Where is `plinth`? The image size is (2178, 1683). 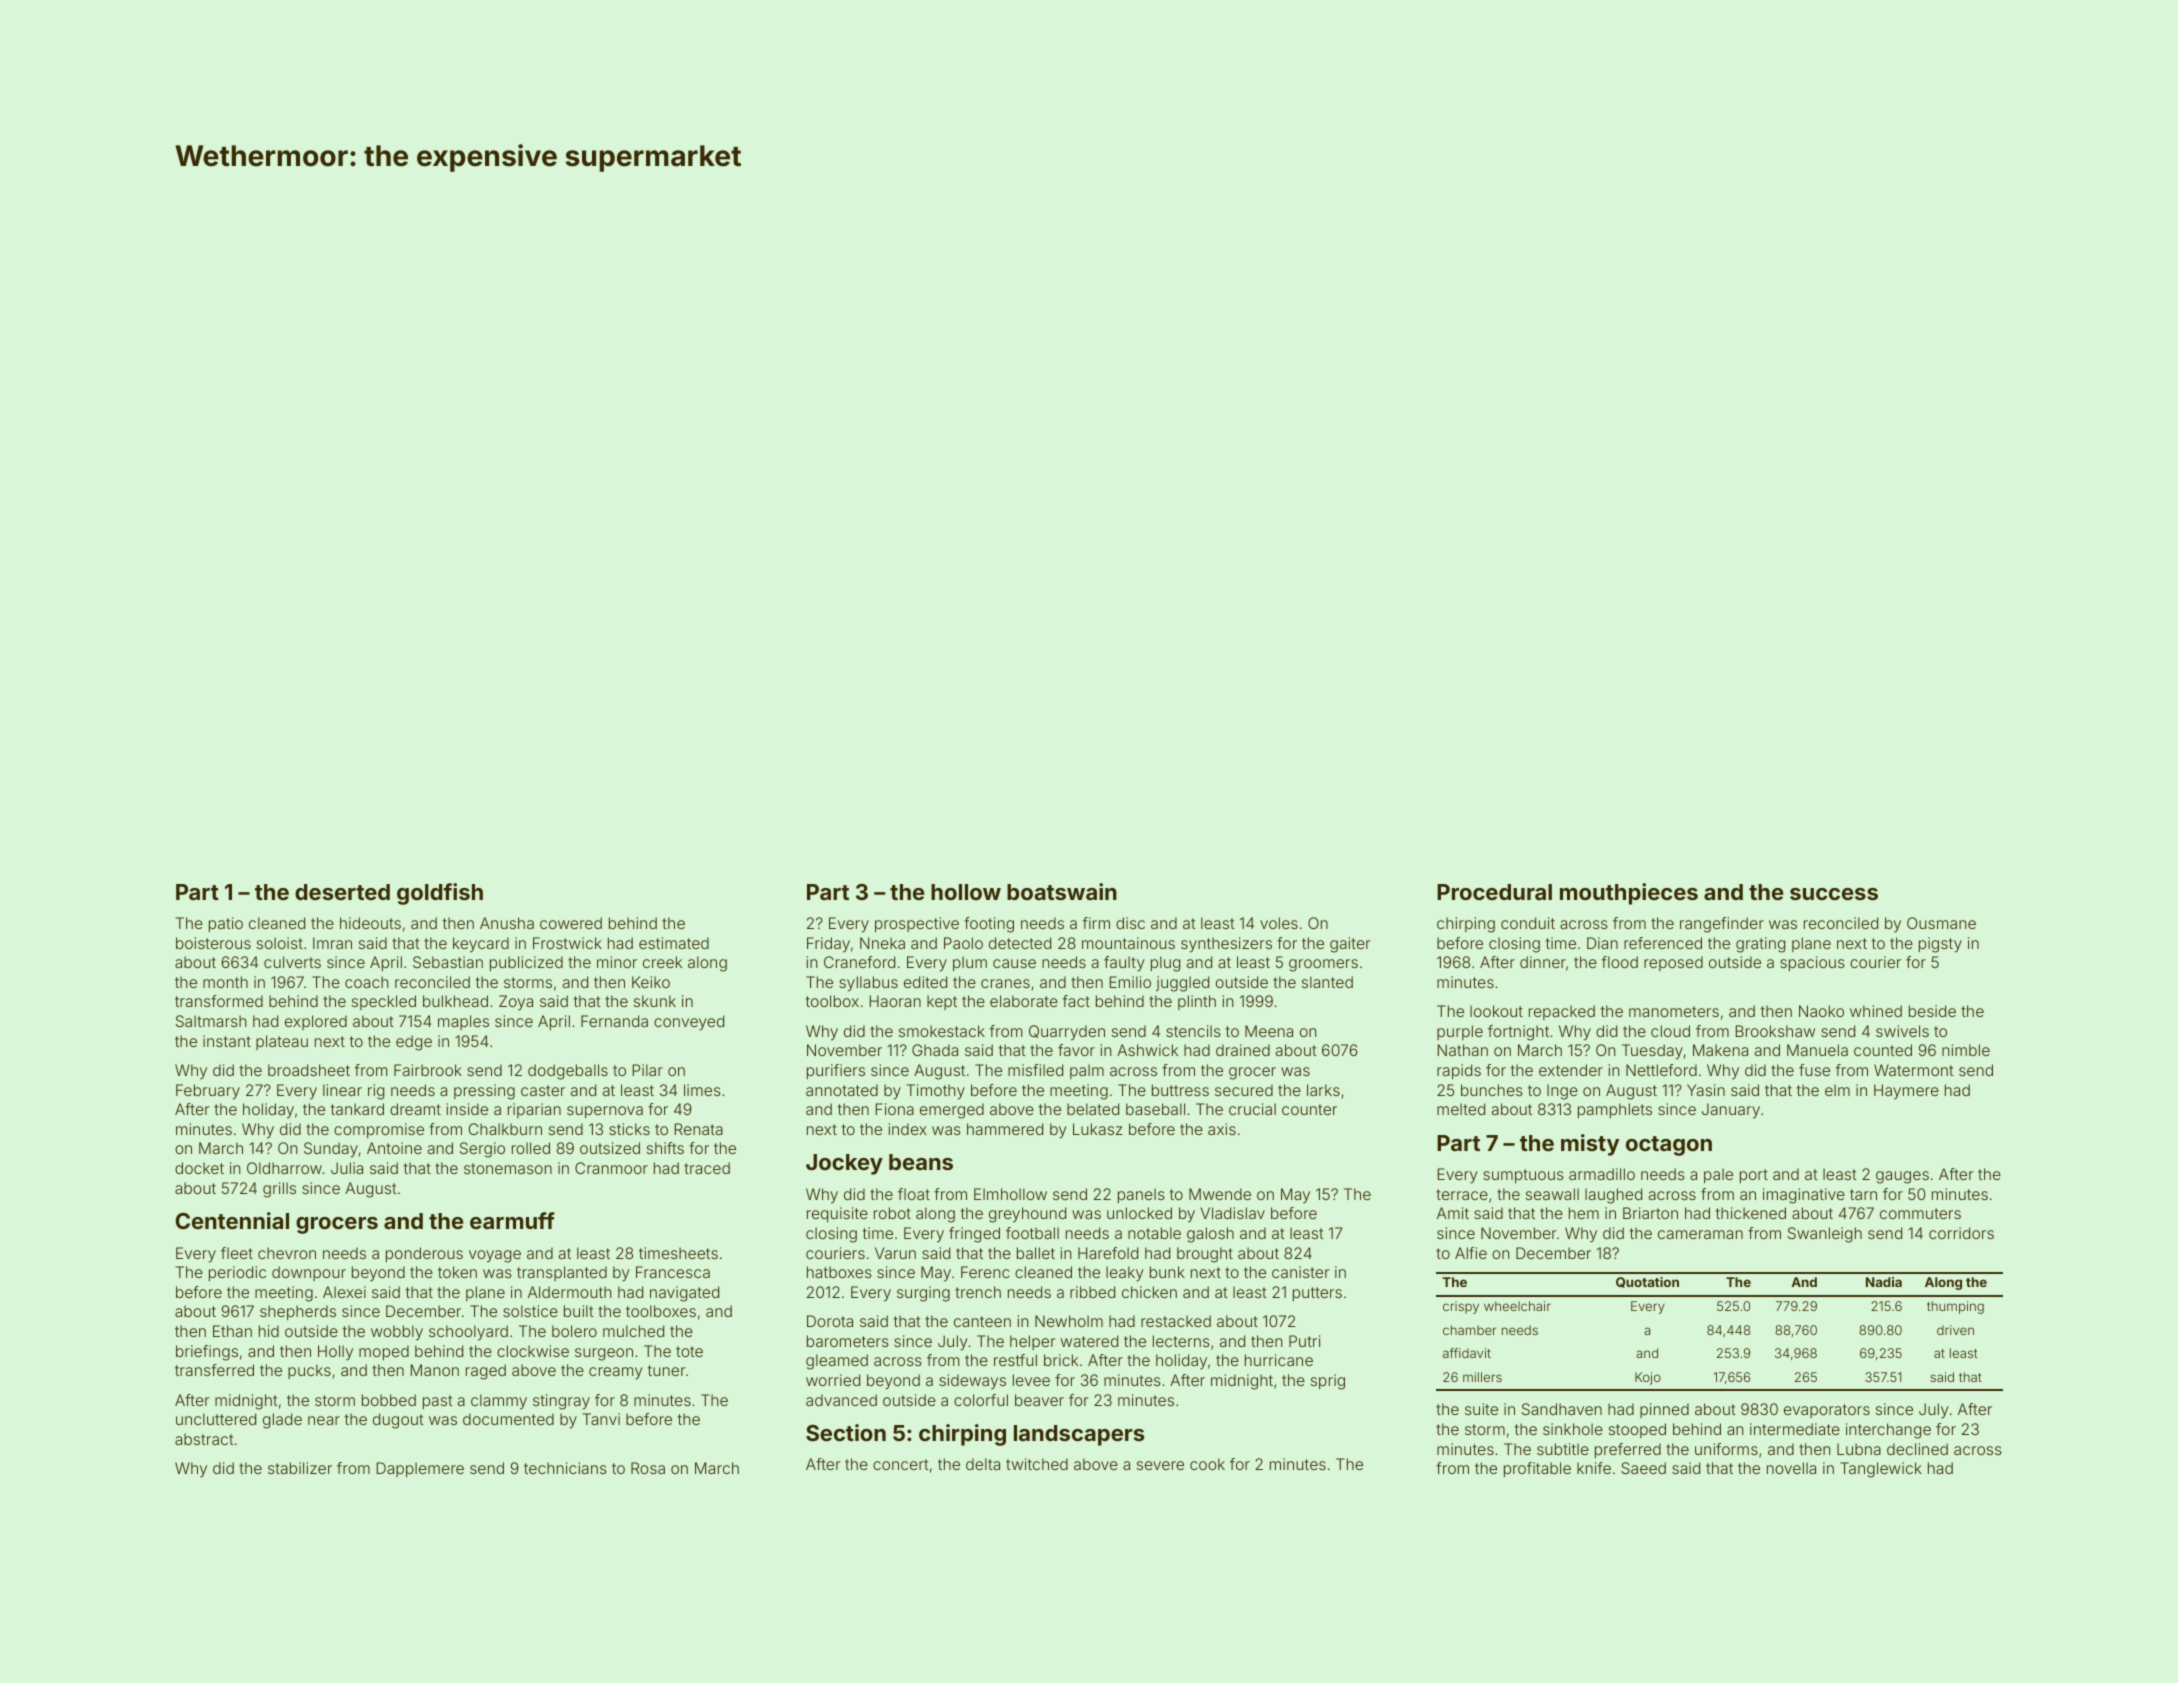
plinth is located at coordinates (1197, 1002).
